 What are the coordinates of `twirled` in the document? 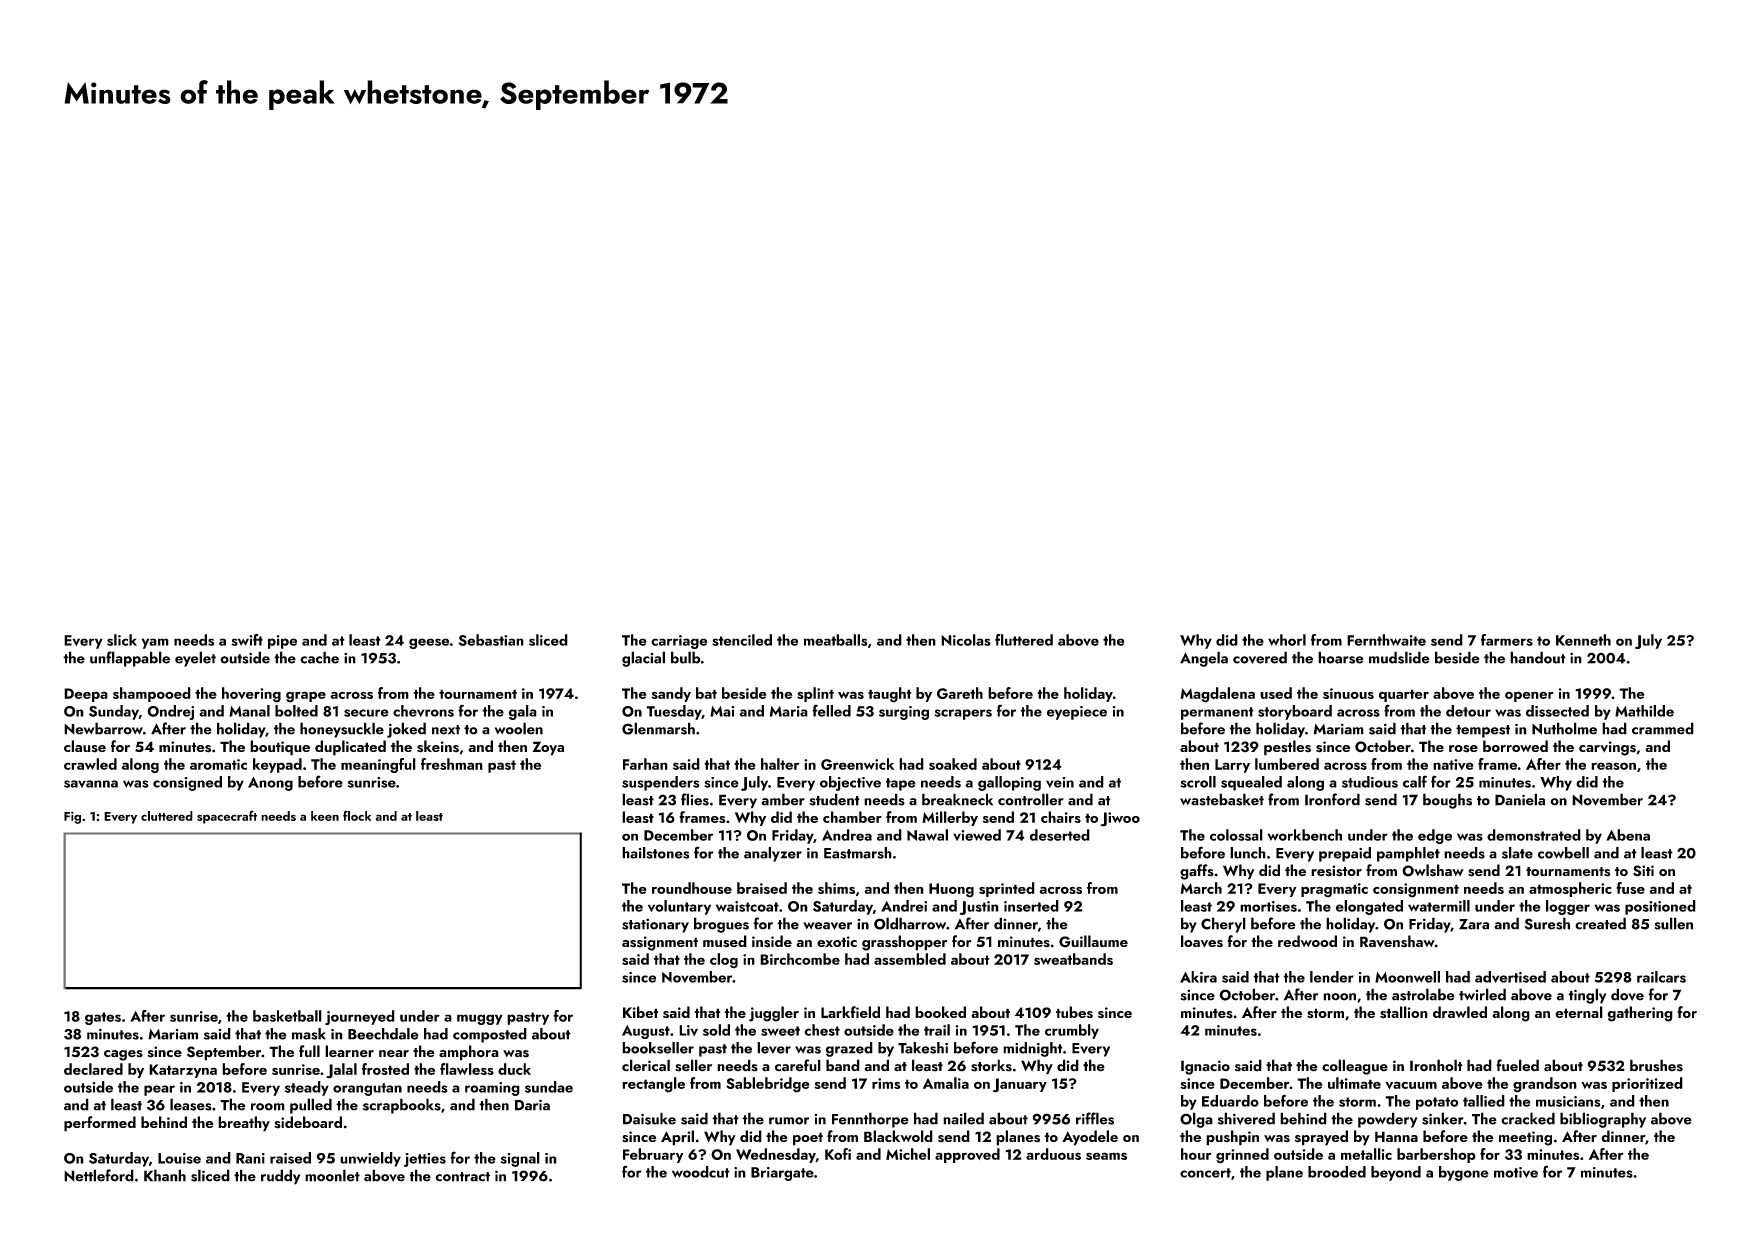 It's located at (1482, 994).
